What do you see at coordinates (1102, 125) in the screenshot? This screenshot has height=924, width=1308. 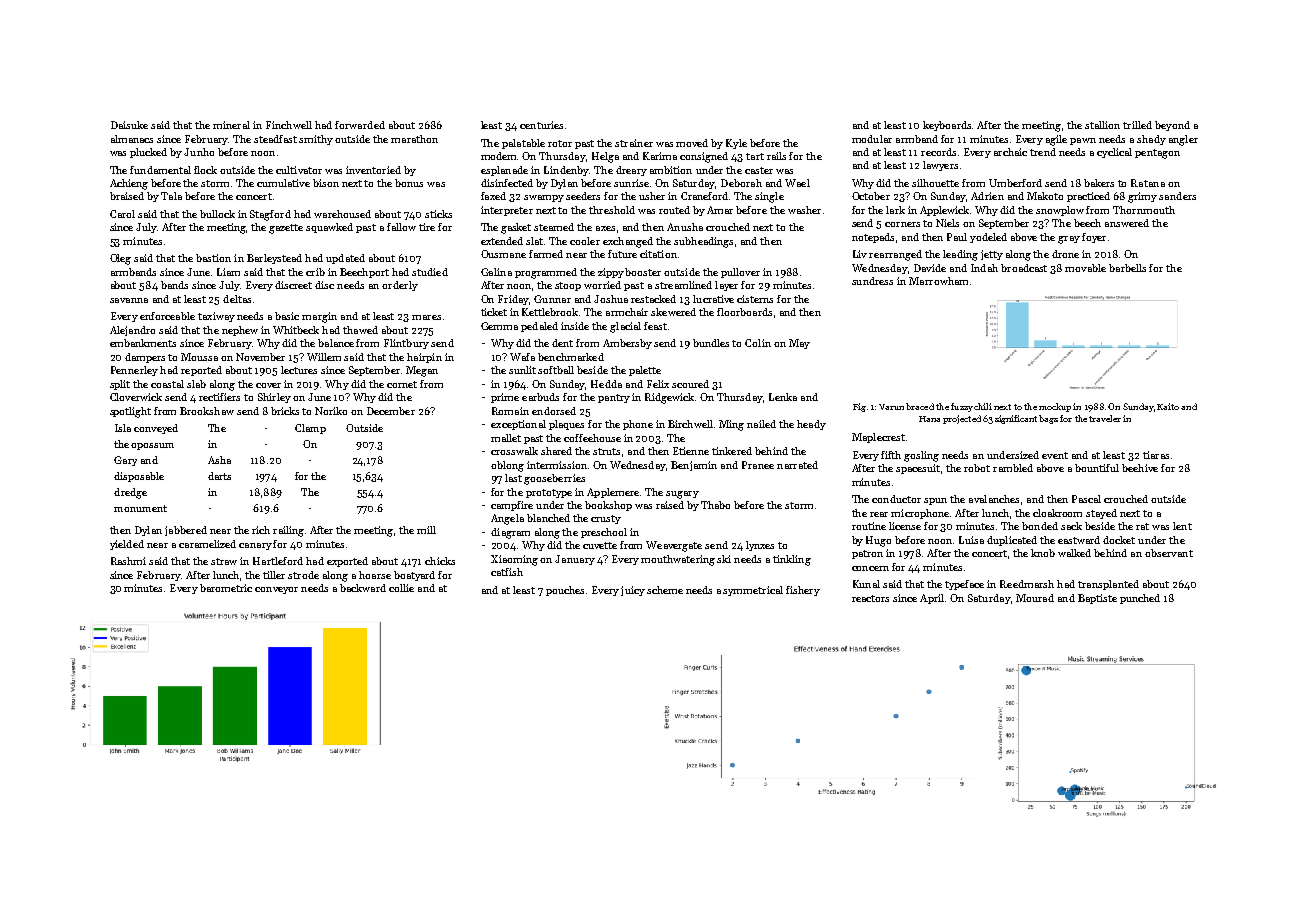 I see `stallion` at bounding box center [1102, 125].
